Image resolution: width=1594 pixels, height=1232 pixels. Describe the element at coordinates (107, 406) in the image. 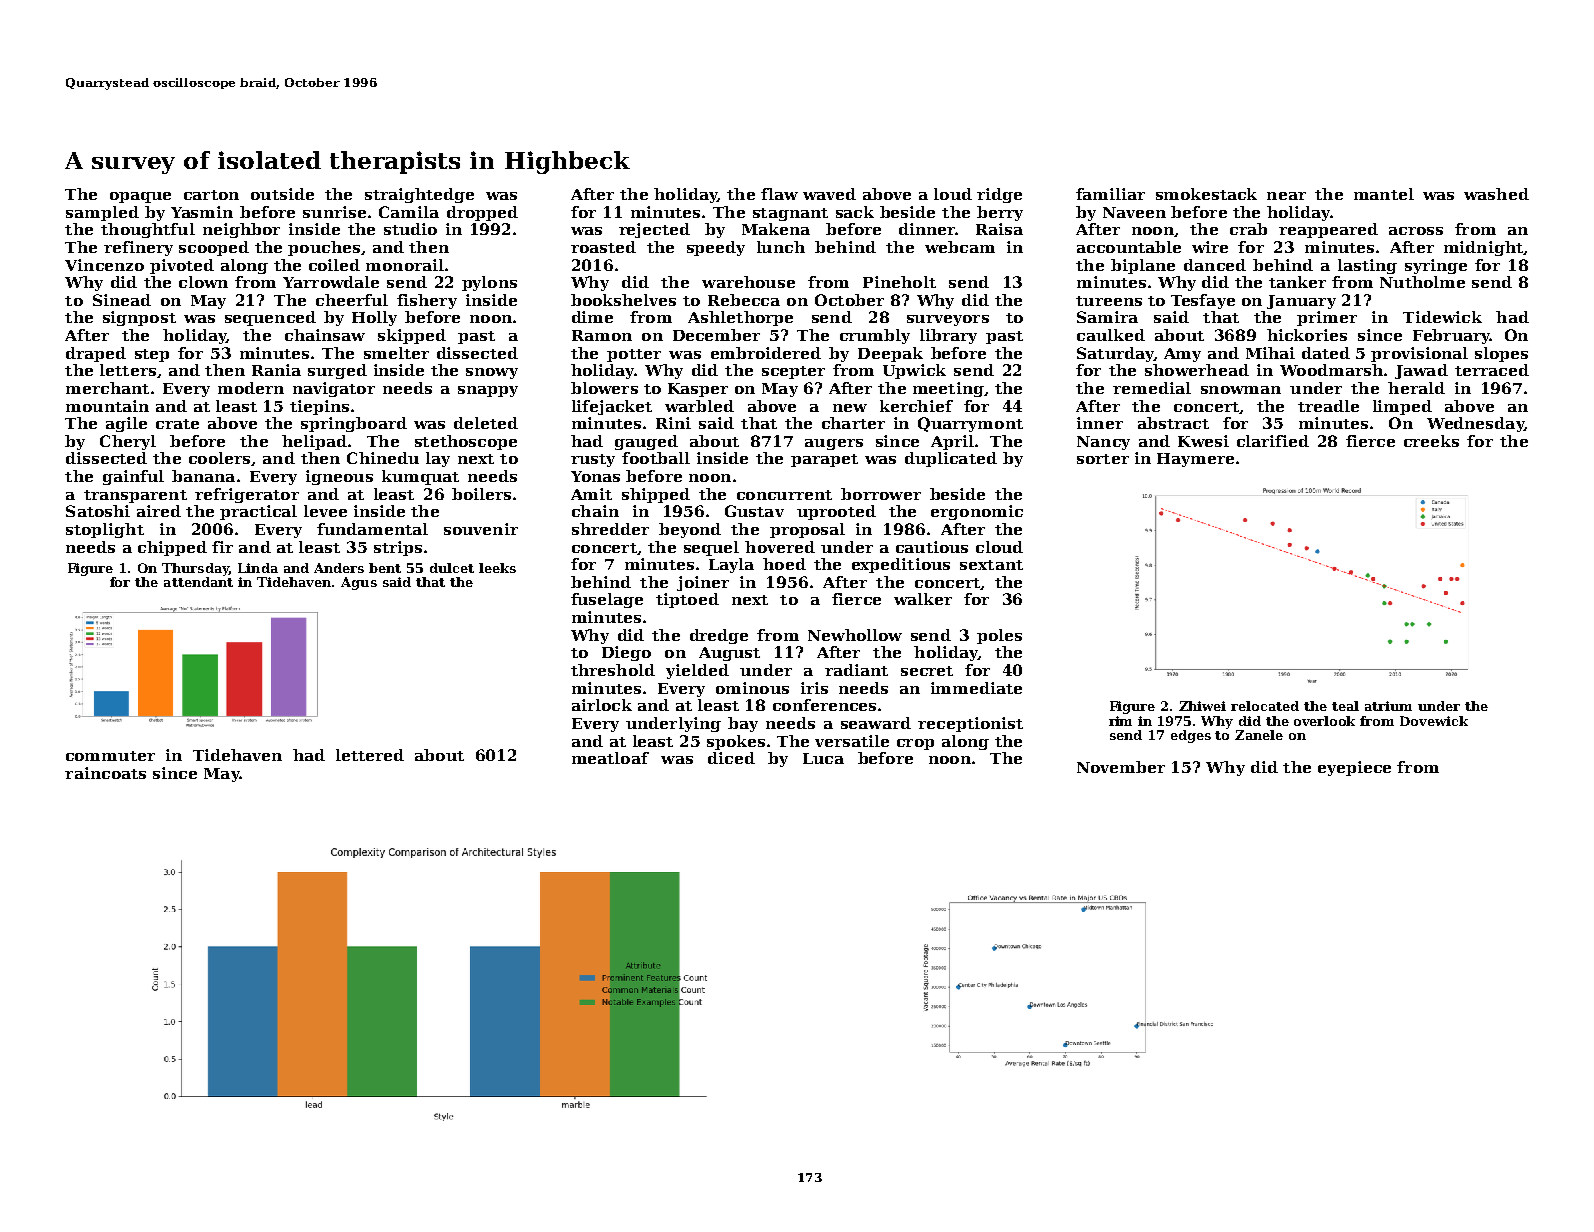

I see `mountain` at that location.
